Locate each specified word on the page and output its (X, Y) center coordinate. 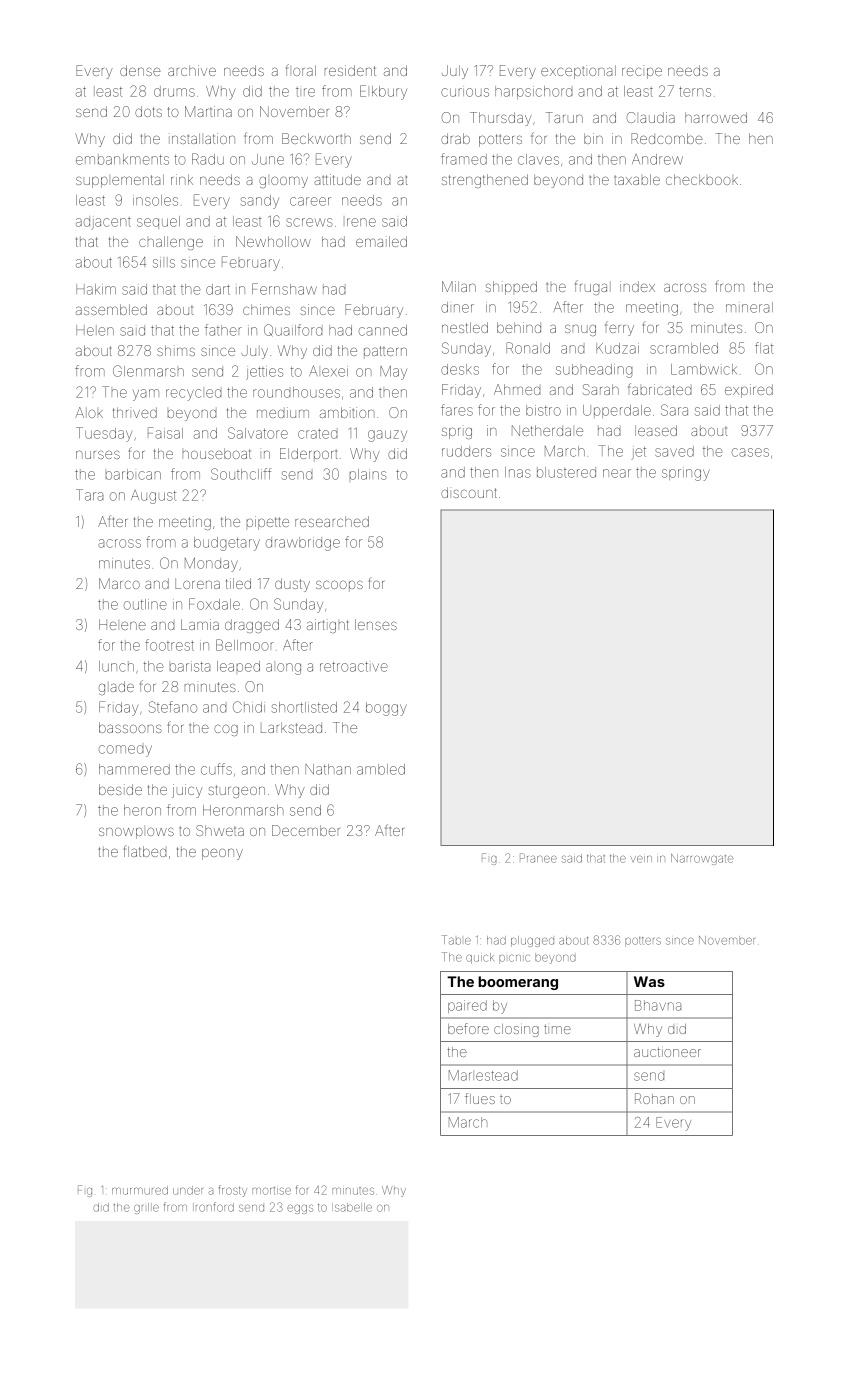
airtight (328, 626)
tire (305, 92)
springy (686, 475)
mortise (271, 1191)
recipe (642, 73)
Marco (119, 583)
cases (750, 452)
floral (301, 70)
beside (120, 789)
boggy (386, 709)
